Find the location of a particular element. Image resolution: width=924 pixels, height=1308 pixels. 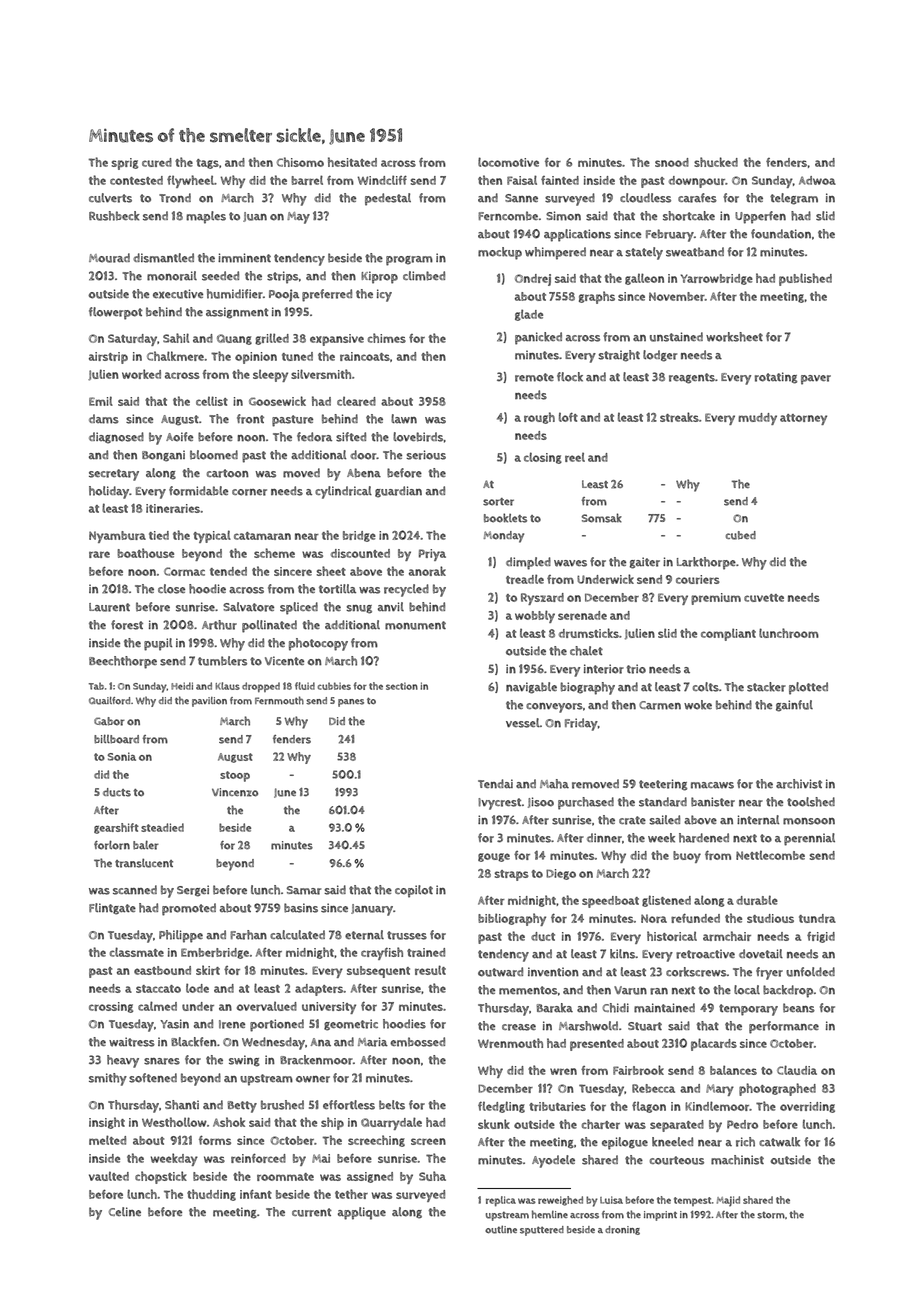

Kiprop is located at coordinates (379, 277).
